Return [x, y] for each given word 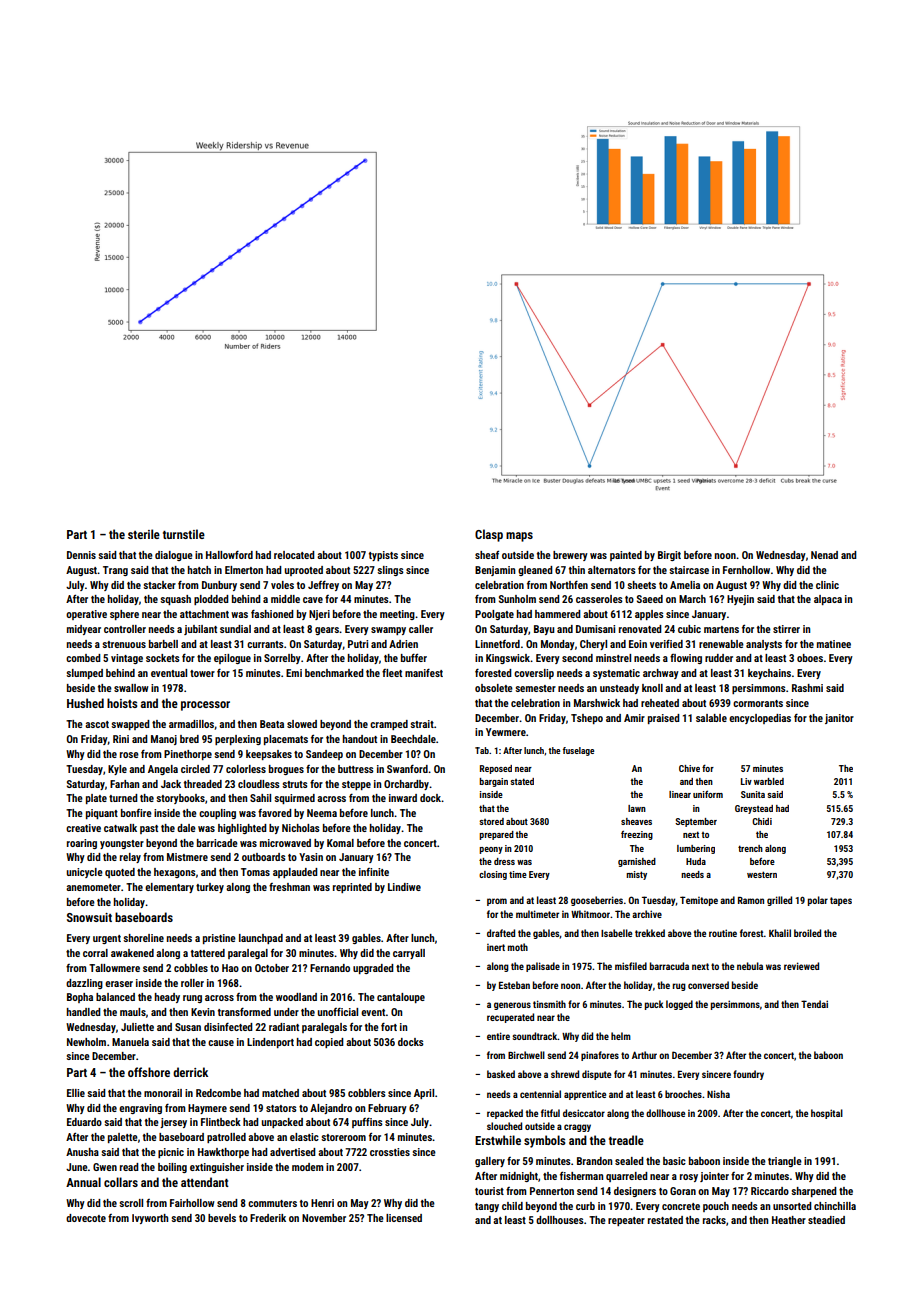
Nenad [824, 555]
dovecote [86, 1218]
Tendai [814, 1004]
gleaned [535, 571]
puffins [367, 1123]
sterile [144, 534]
